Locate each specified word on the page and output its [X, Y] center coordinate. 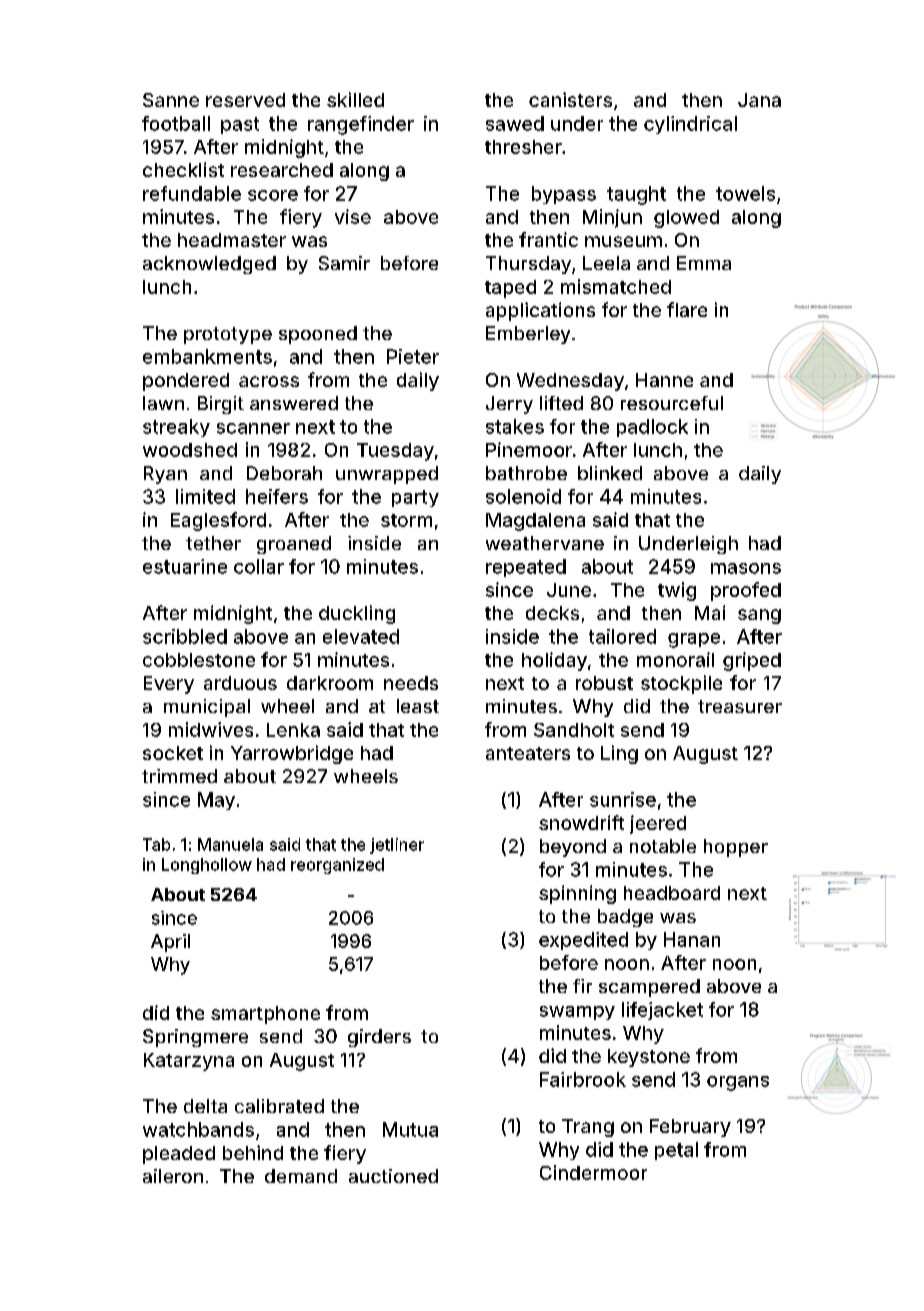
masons [746, 568]
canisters [570, 99]
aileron [173, 1176]
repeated [526, 568]
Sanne [171, 100]
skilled [355, 99]
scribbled [185, 636]
